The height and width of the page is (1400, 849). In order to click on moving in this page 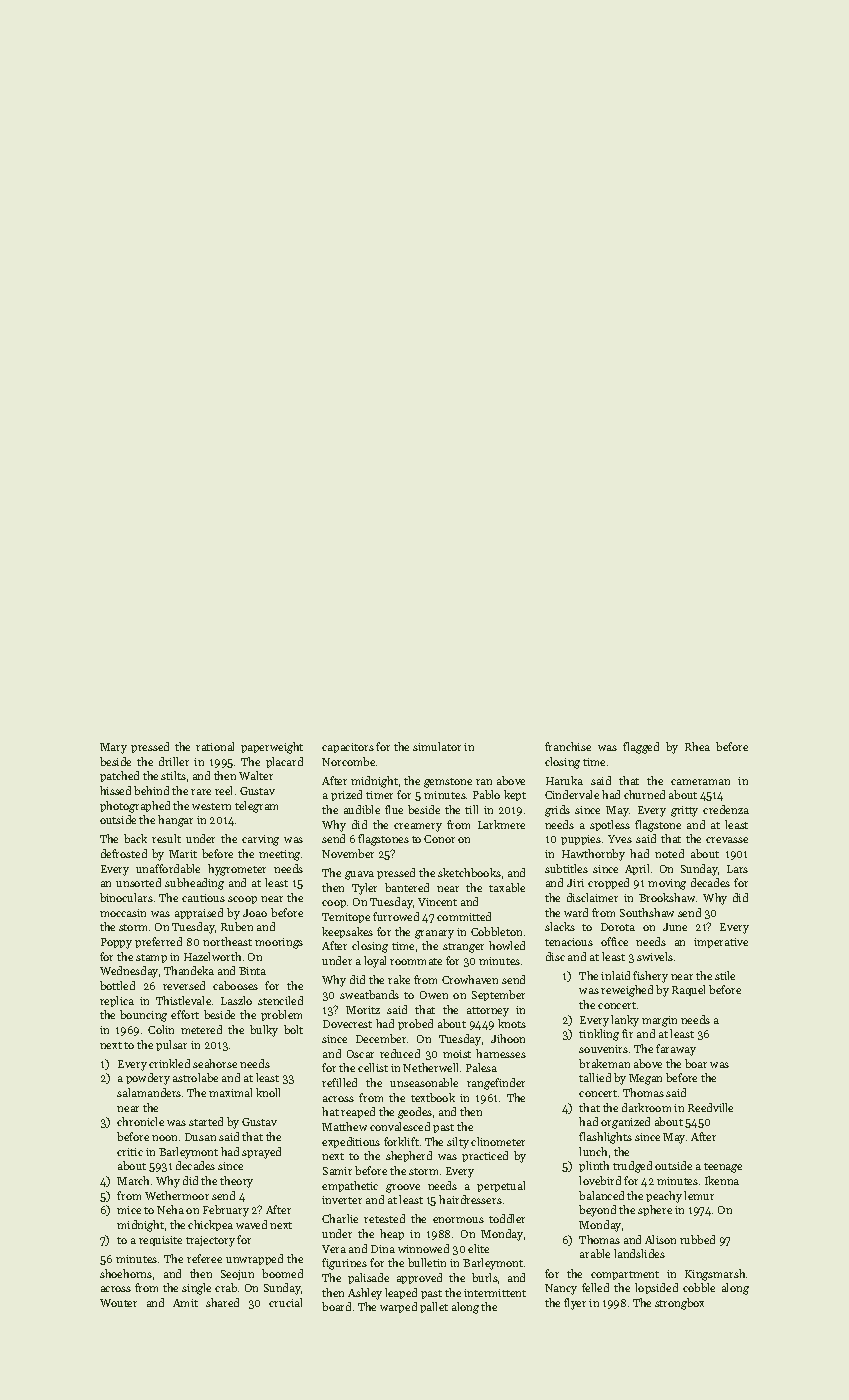, I will do `click(667, 884)`.
